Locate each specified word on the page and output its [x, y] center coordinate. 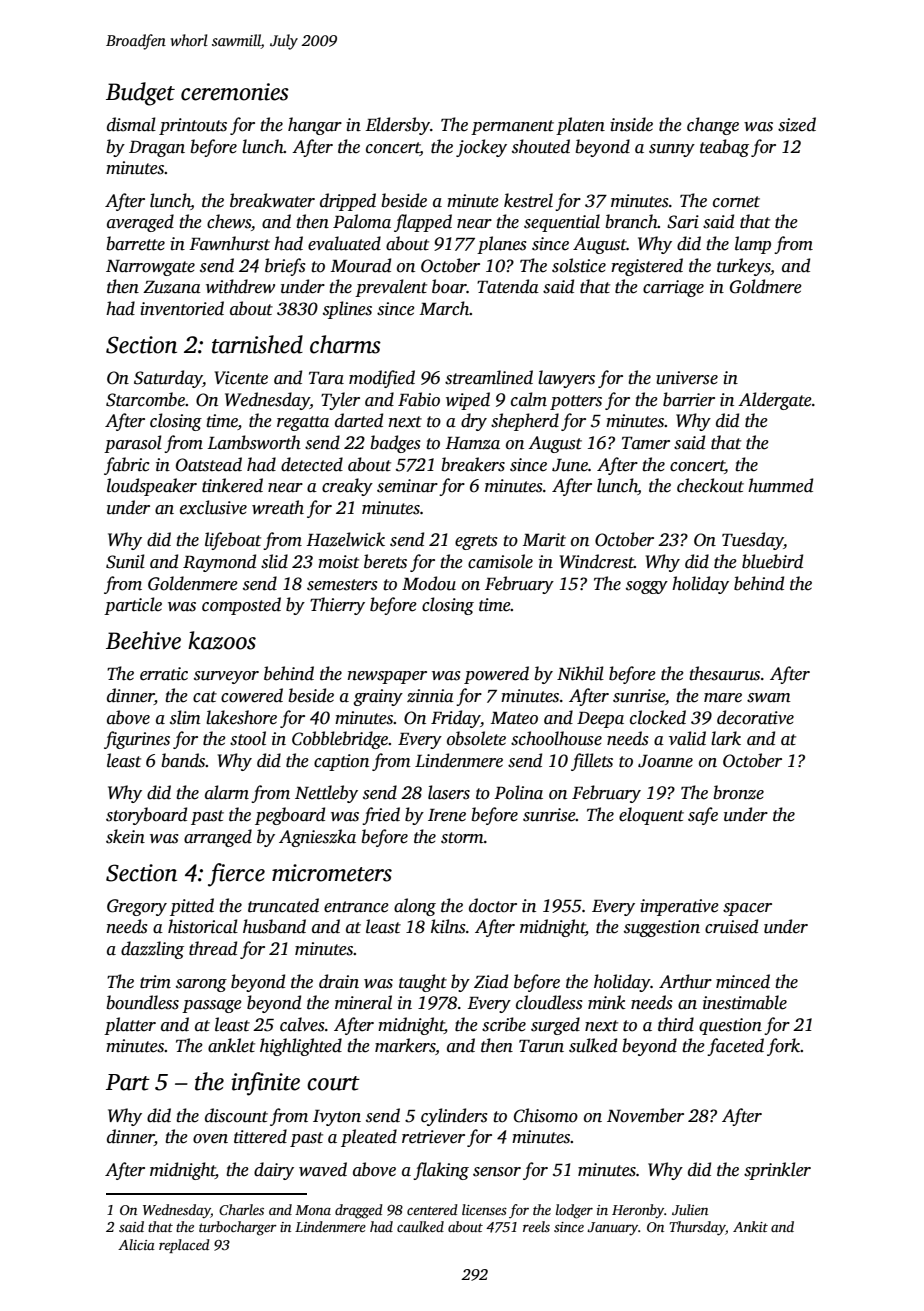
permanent [512, 127]
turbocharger [238, 1228]
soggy [647, 587]
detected [312, 464]
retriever [433, 1137]
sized [797, 124]
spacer [747, 909]
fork [784, 1047]
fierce [236, 875]
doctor [493, 905]
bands [183, 760]
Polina [518, 792]
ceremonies [235, 92]
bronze [738, 792]
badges [395, 444]
